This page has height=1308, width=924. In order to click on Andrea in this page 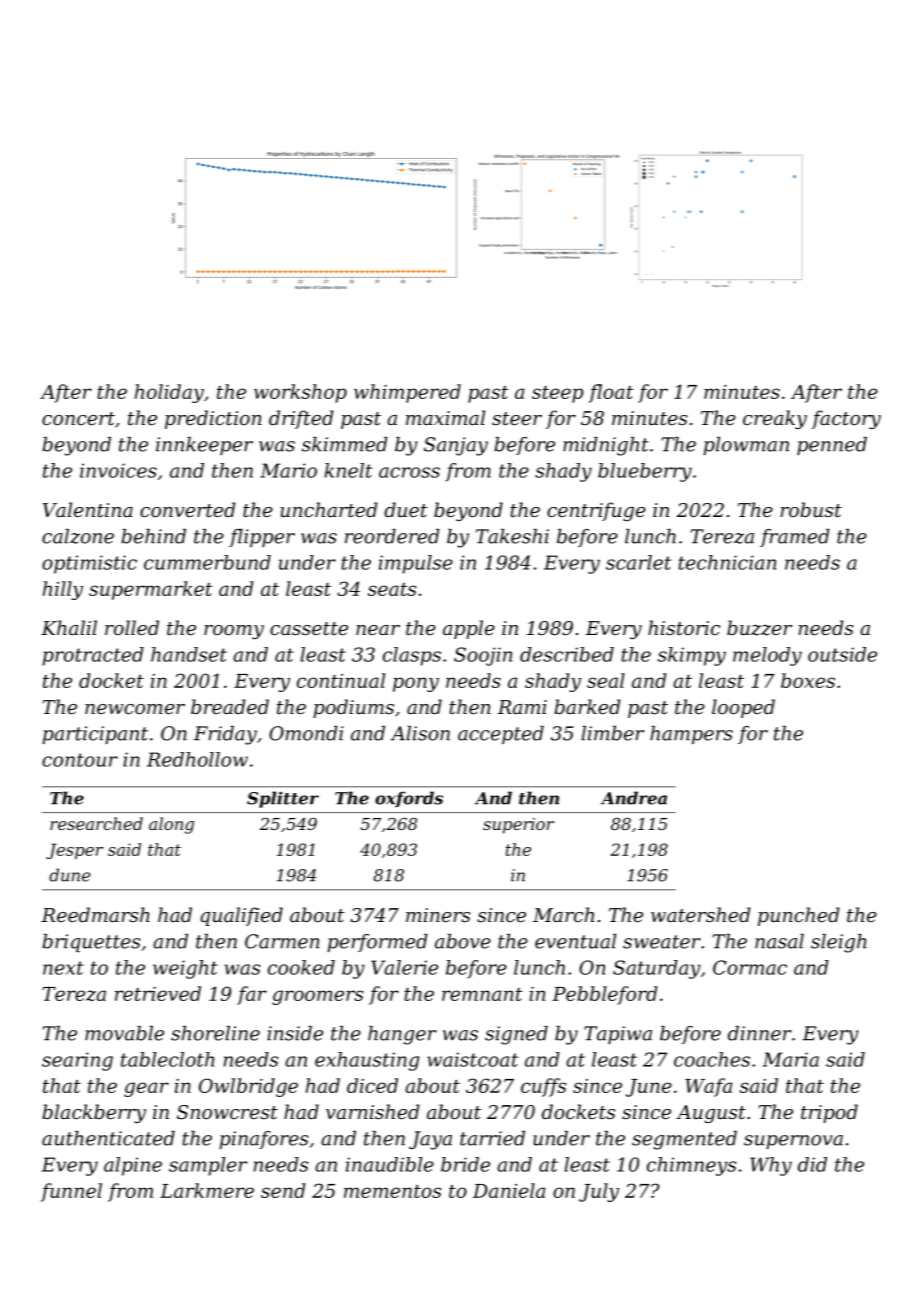, I will do `click(634, 798)`.
